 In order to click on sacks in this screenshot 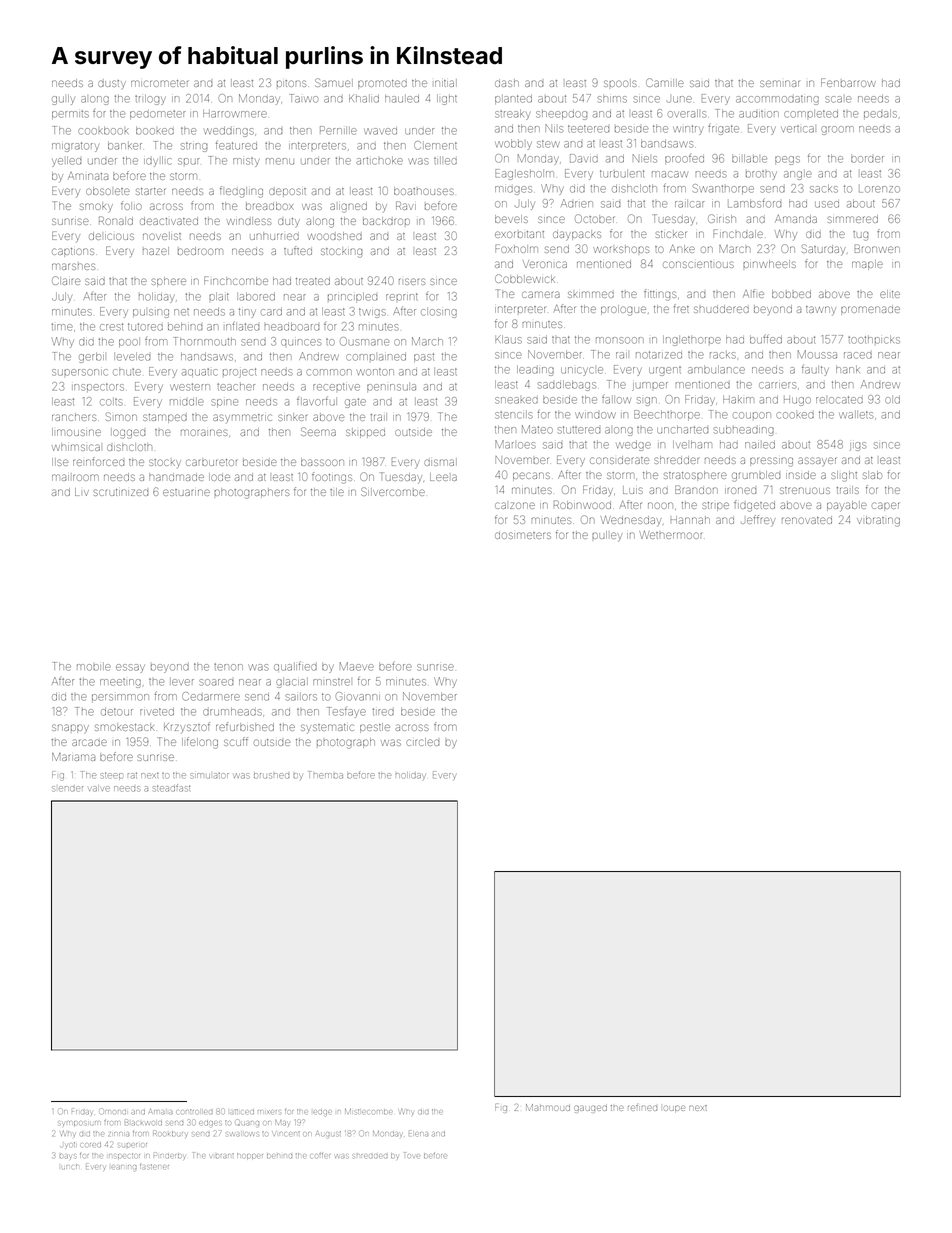, I will do `click(824, 189)`.
